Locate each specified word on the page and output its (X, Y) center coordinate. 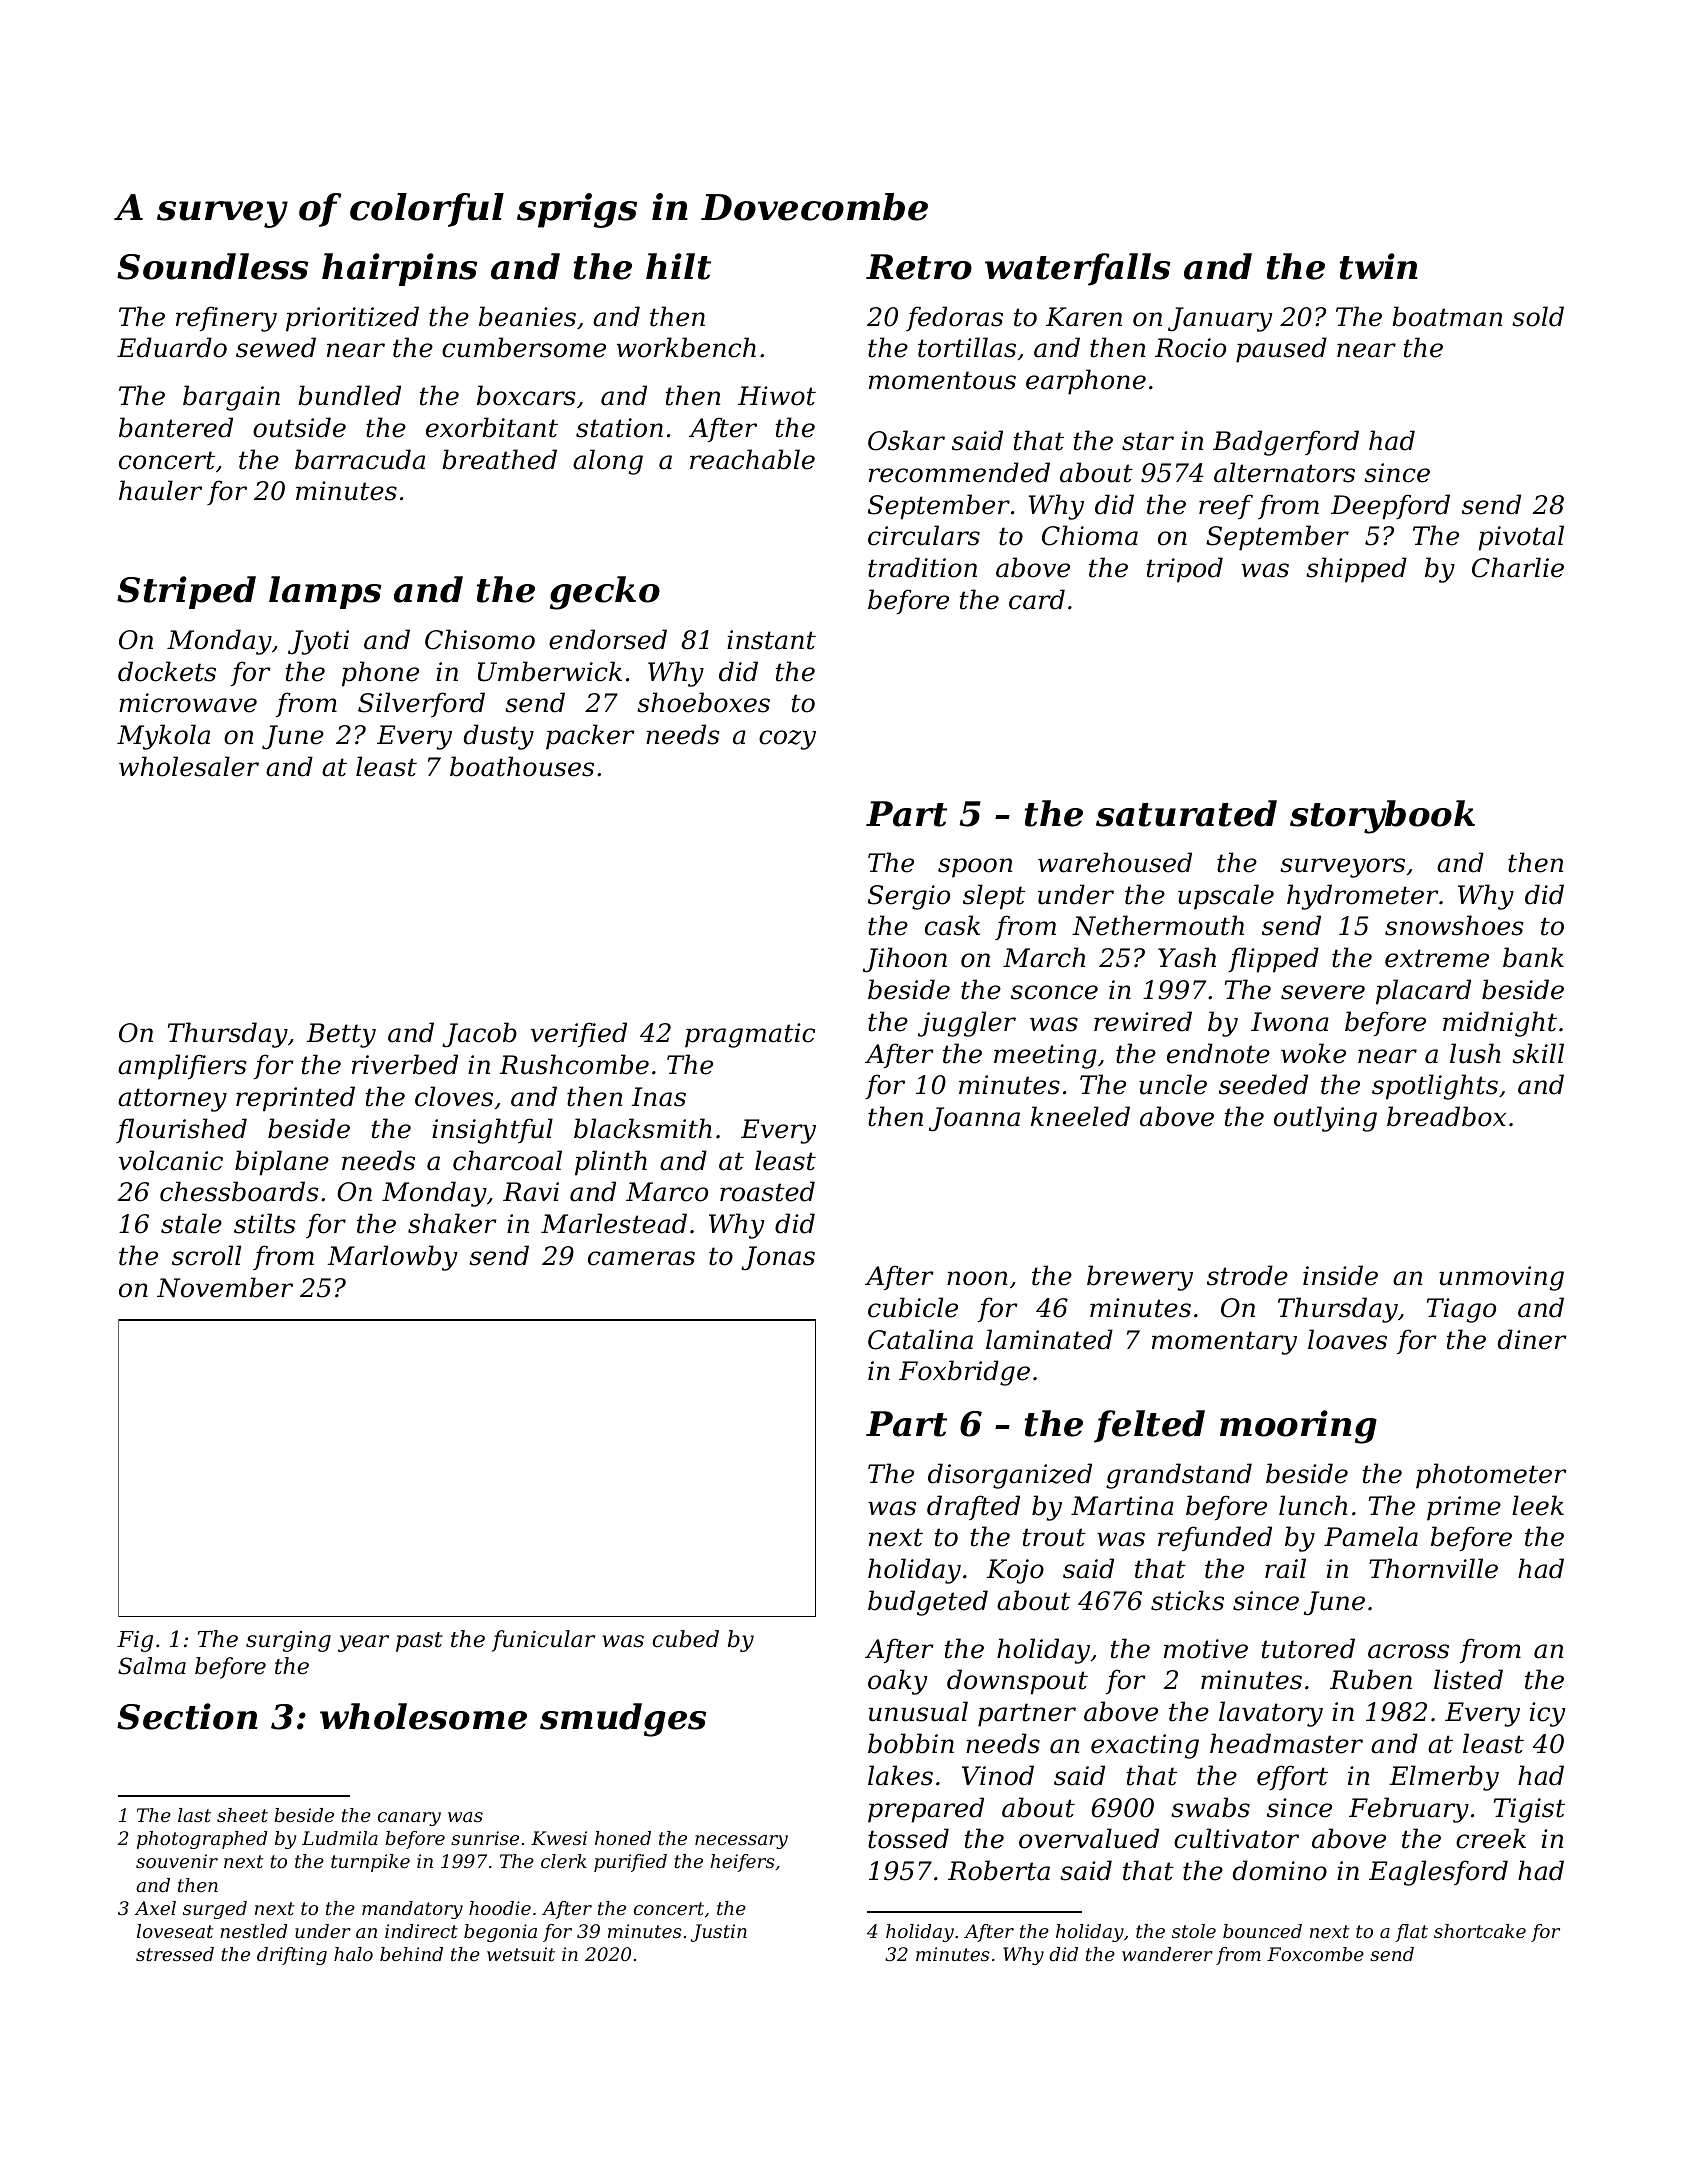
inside (1340, 1275)
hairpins (399, 269)
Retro (919, 267)
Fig (135, 1641)
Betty (341, 1035)
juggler (967, 1024)
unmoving (1501, 1278)
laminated (1049, 1339)
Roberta (999, 1870)
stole (1194, 1931)
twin (1379, 266)
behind (411, 1954)
